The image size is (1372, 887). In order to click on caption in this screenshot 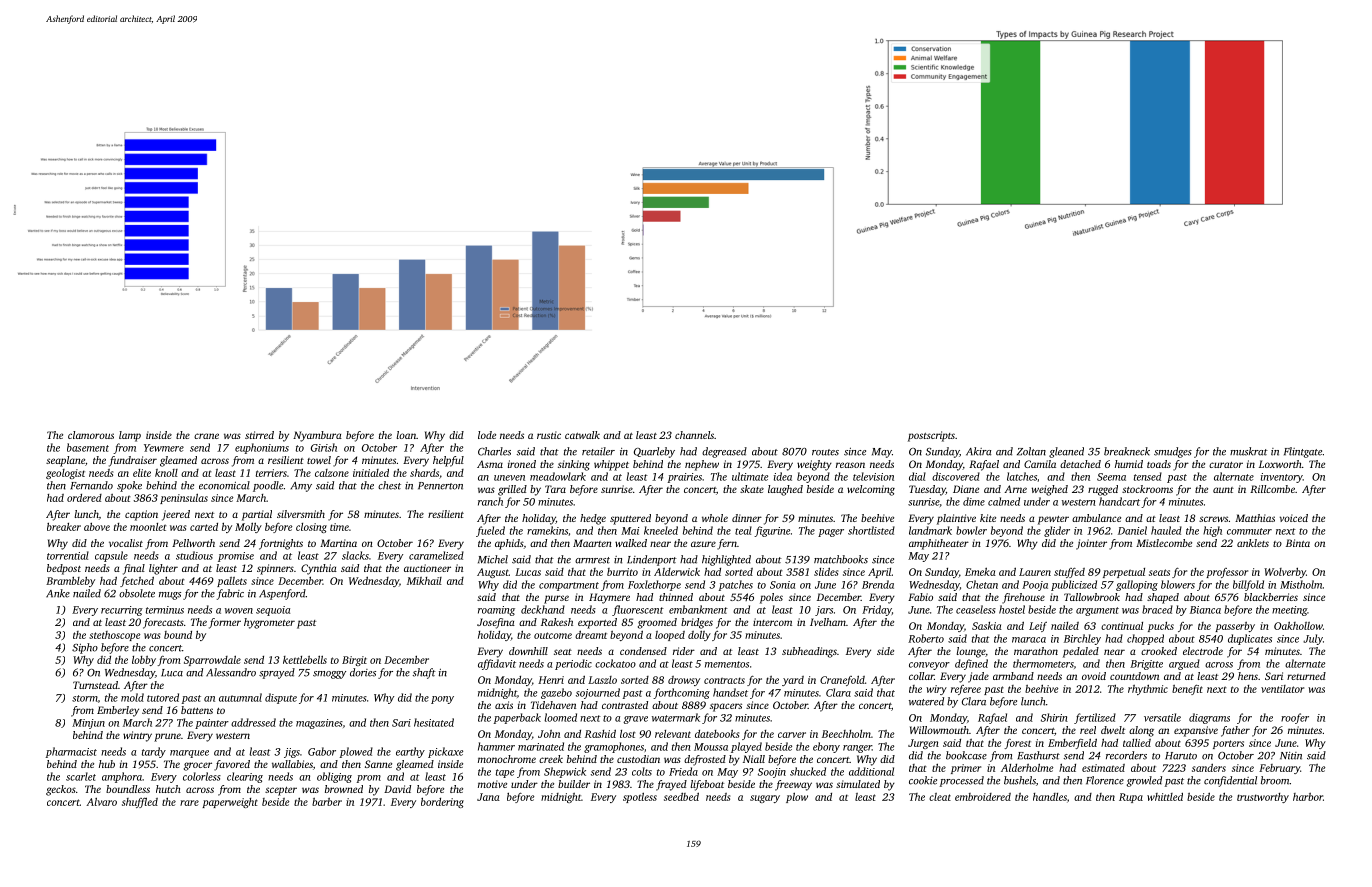, I will do `click(141, 515)`.
